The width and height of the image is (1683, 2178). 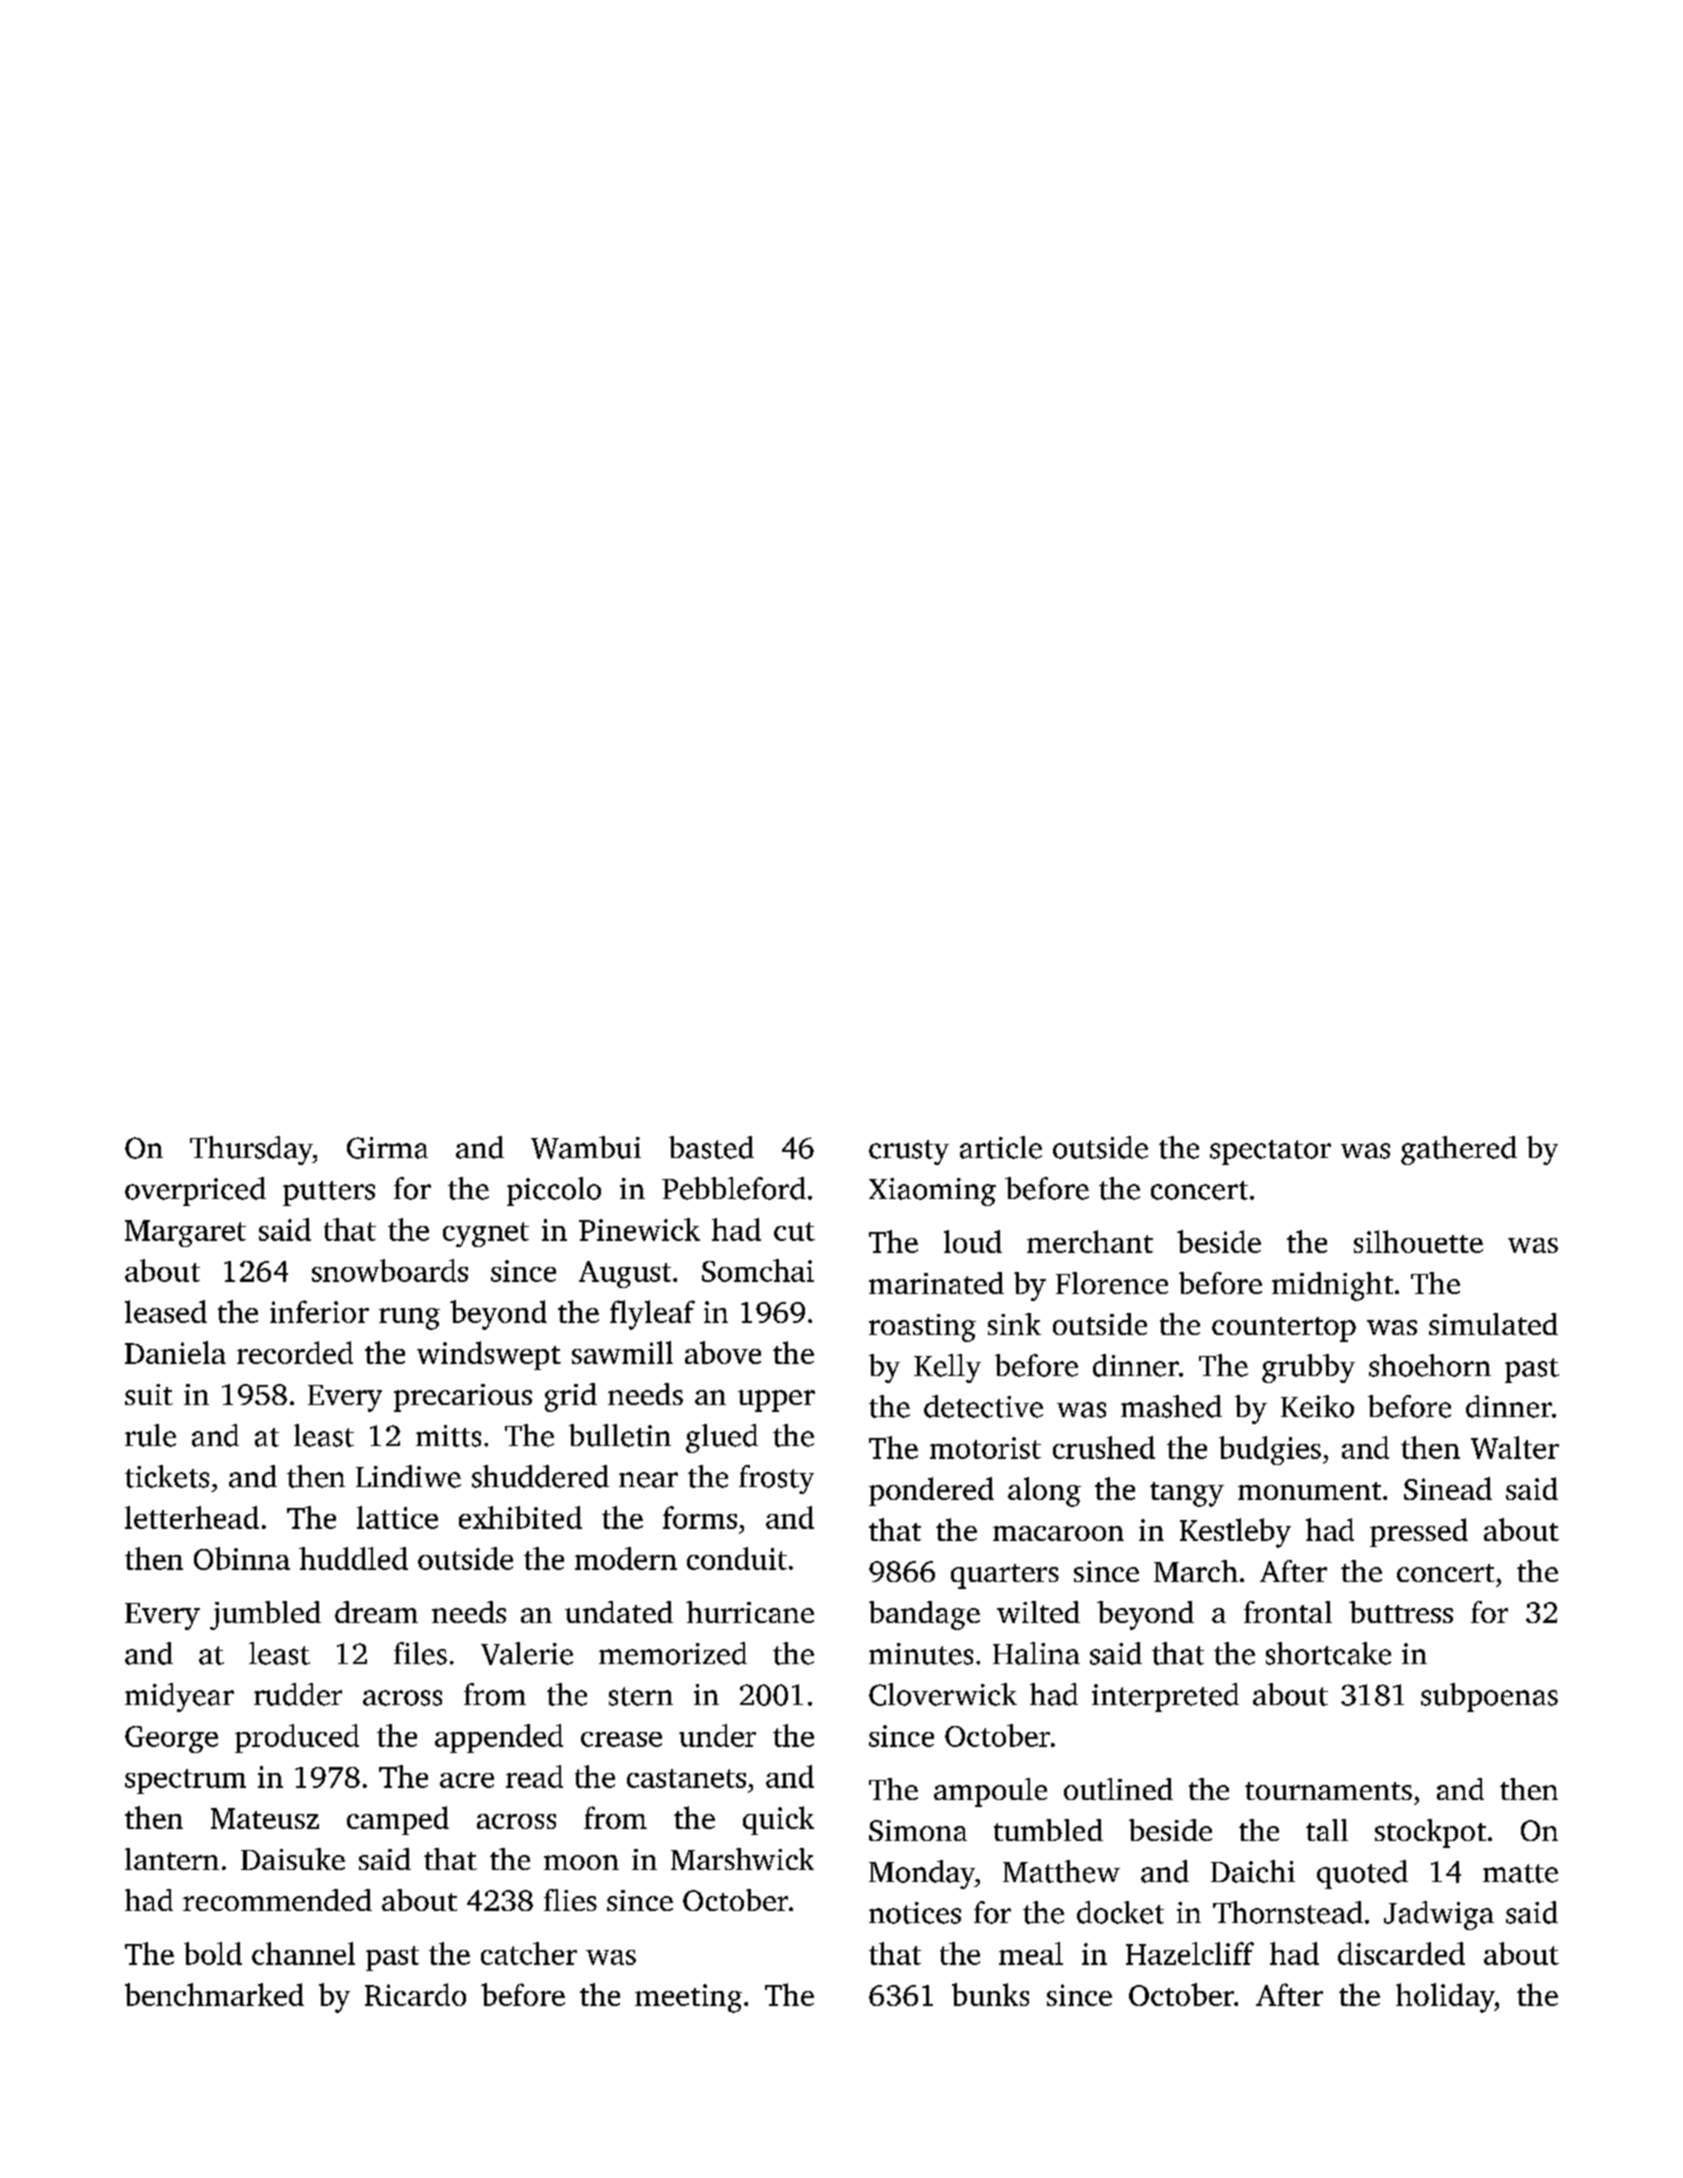 What do you see at coordinates (1090, 1241) in the image?
I see `merchant` at bounding box center [1090, 1241].
